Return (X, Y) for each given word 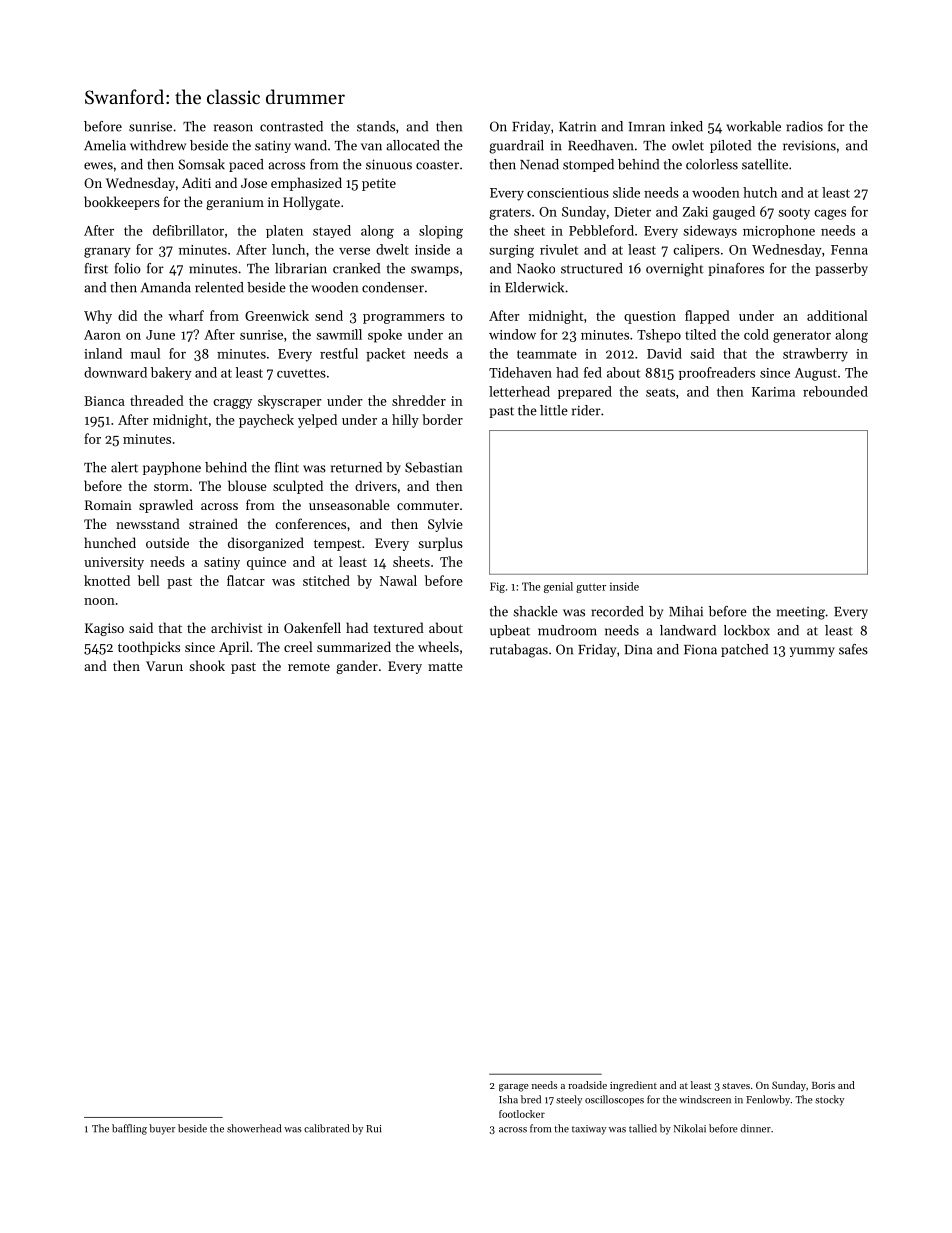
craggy (232, 404)
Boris (823, 1085)
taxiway (589, 1130)
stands (376, 126)
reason (233, 128)
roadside (587, 1085)
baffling (129, 1129)
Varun (164, 666)
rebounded (835, 391)
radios (804, 126)
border (442, 419)
